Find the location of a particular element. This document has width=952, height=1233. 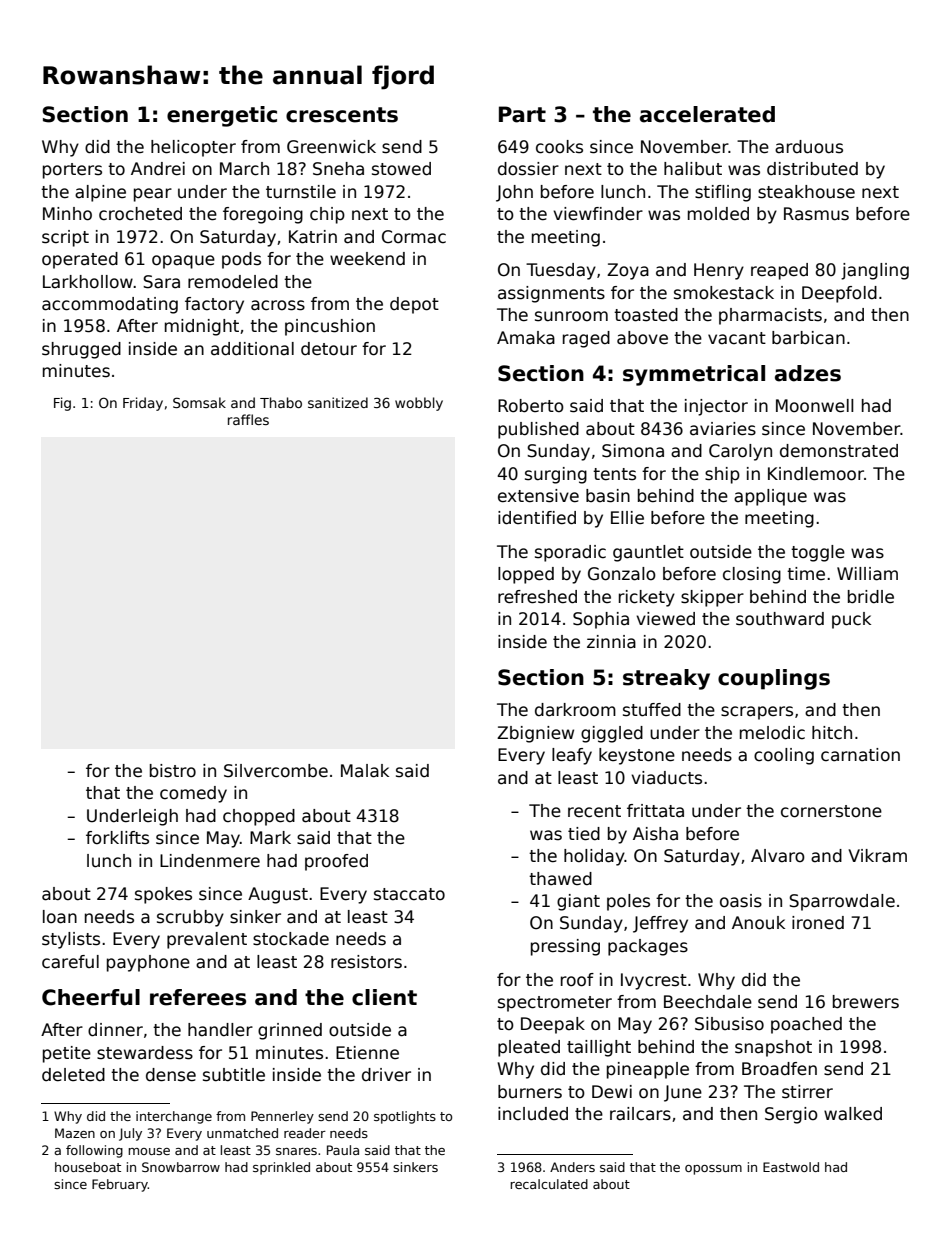

poached is located at coordinates (806, 1025).
